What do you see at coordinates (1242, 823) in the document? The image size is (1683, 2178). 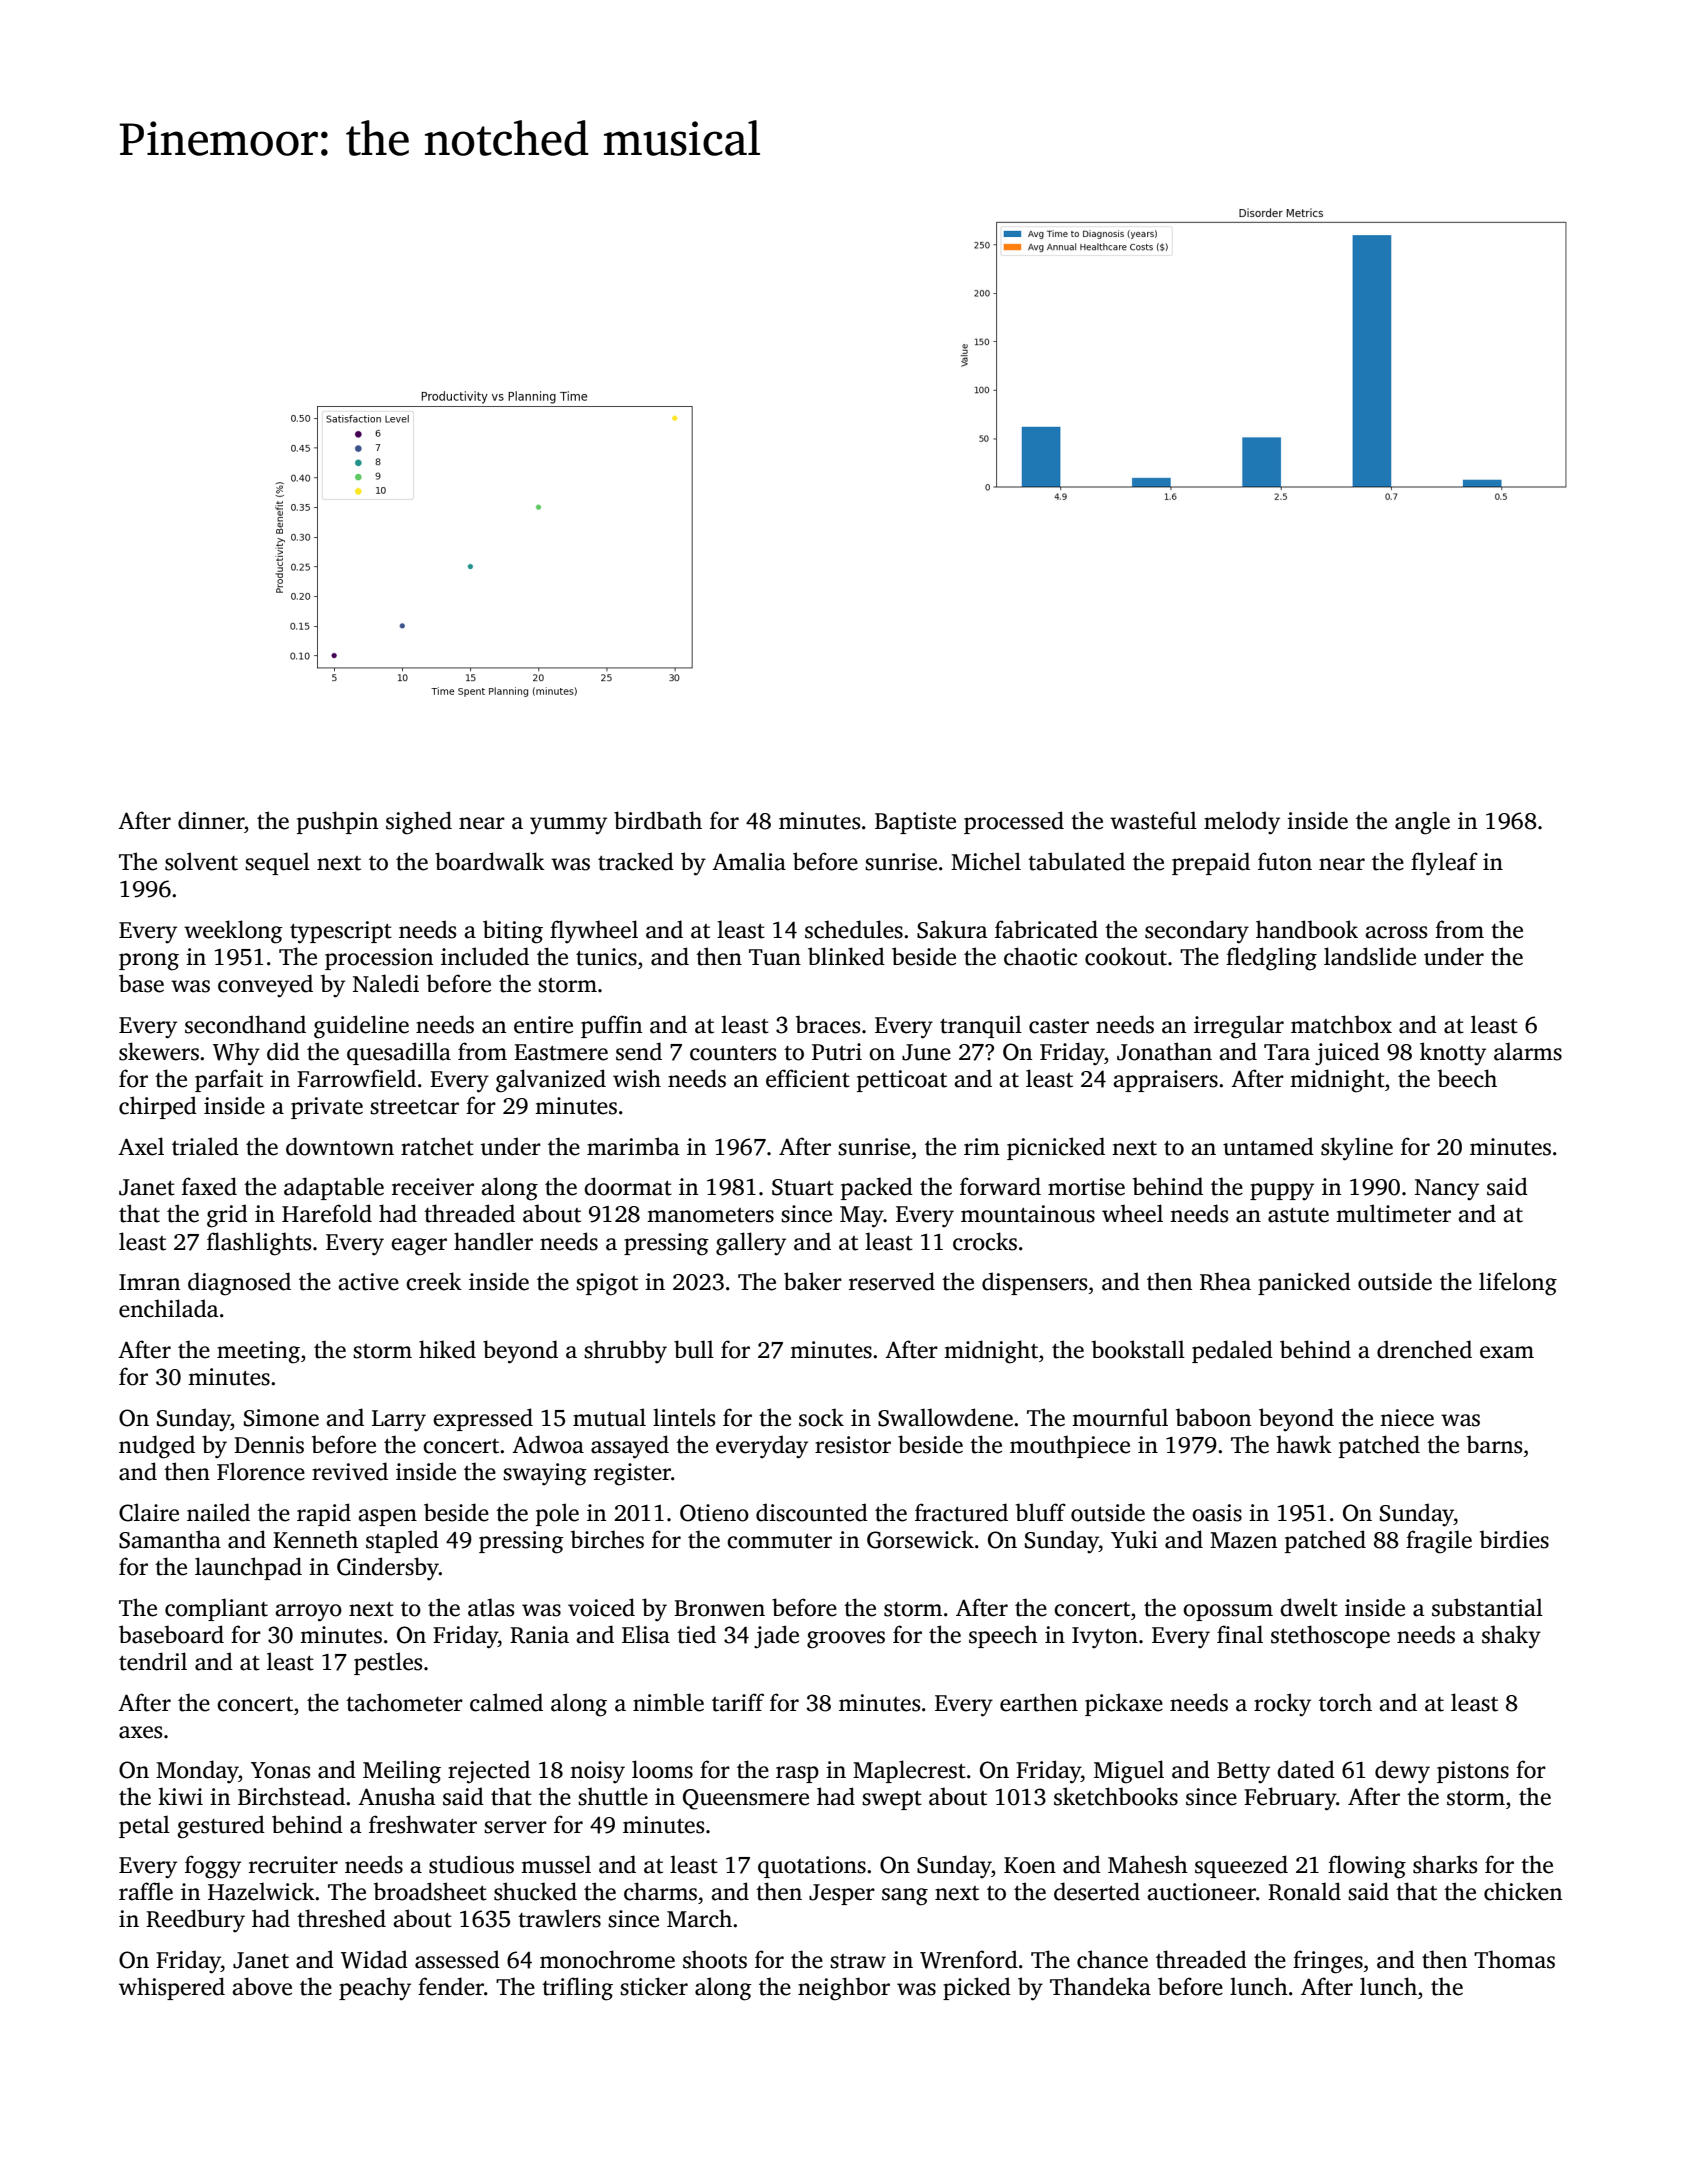 I see `melody` at bounding box center [1242, 823].
